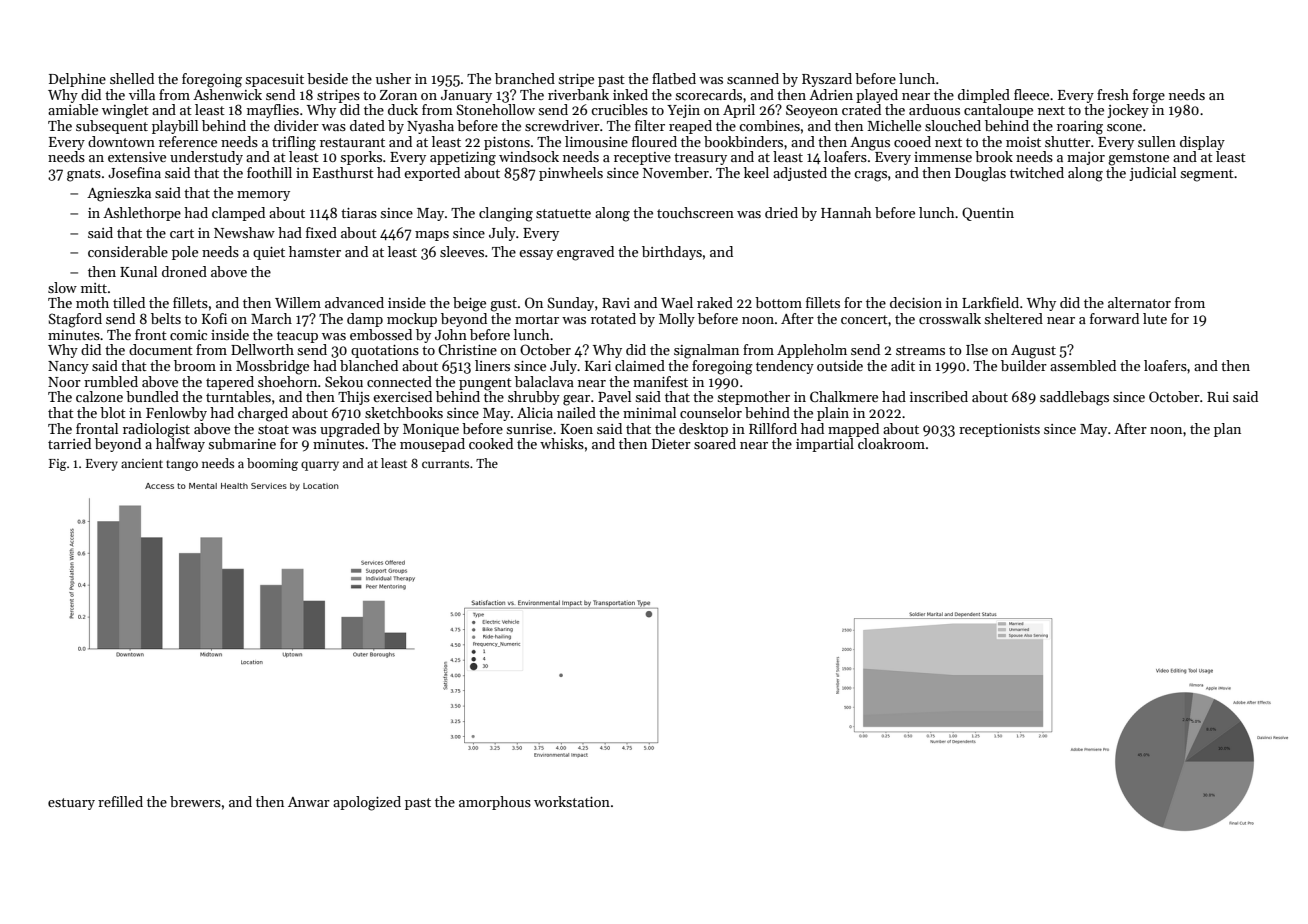 The width and height of the page is (1308, 924). Describe the element at coordinates (1113, 94) in the page. I see `fresh` at that location.
